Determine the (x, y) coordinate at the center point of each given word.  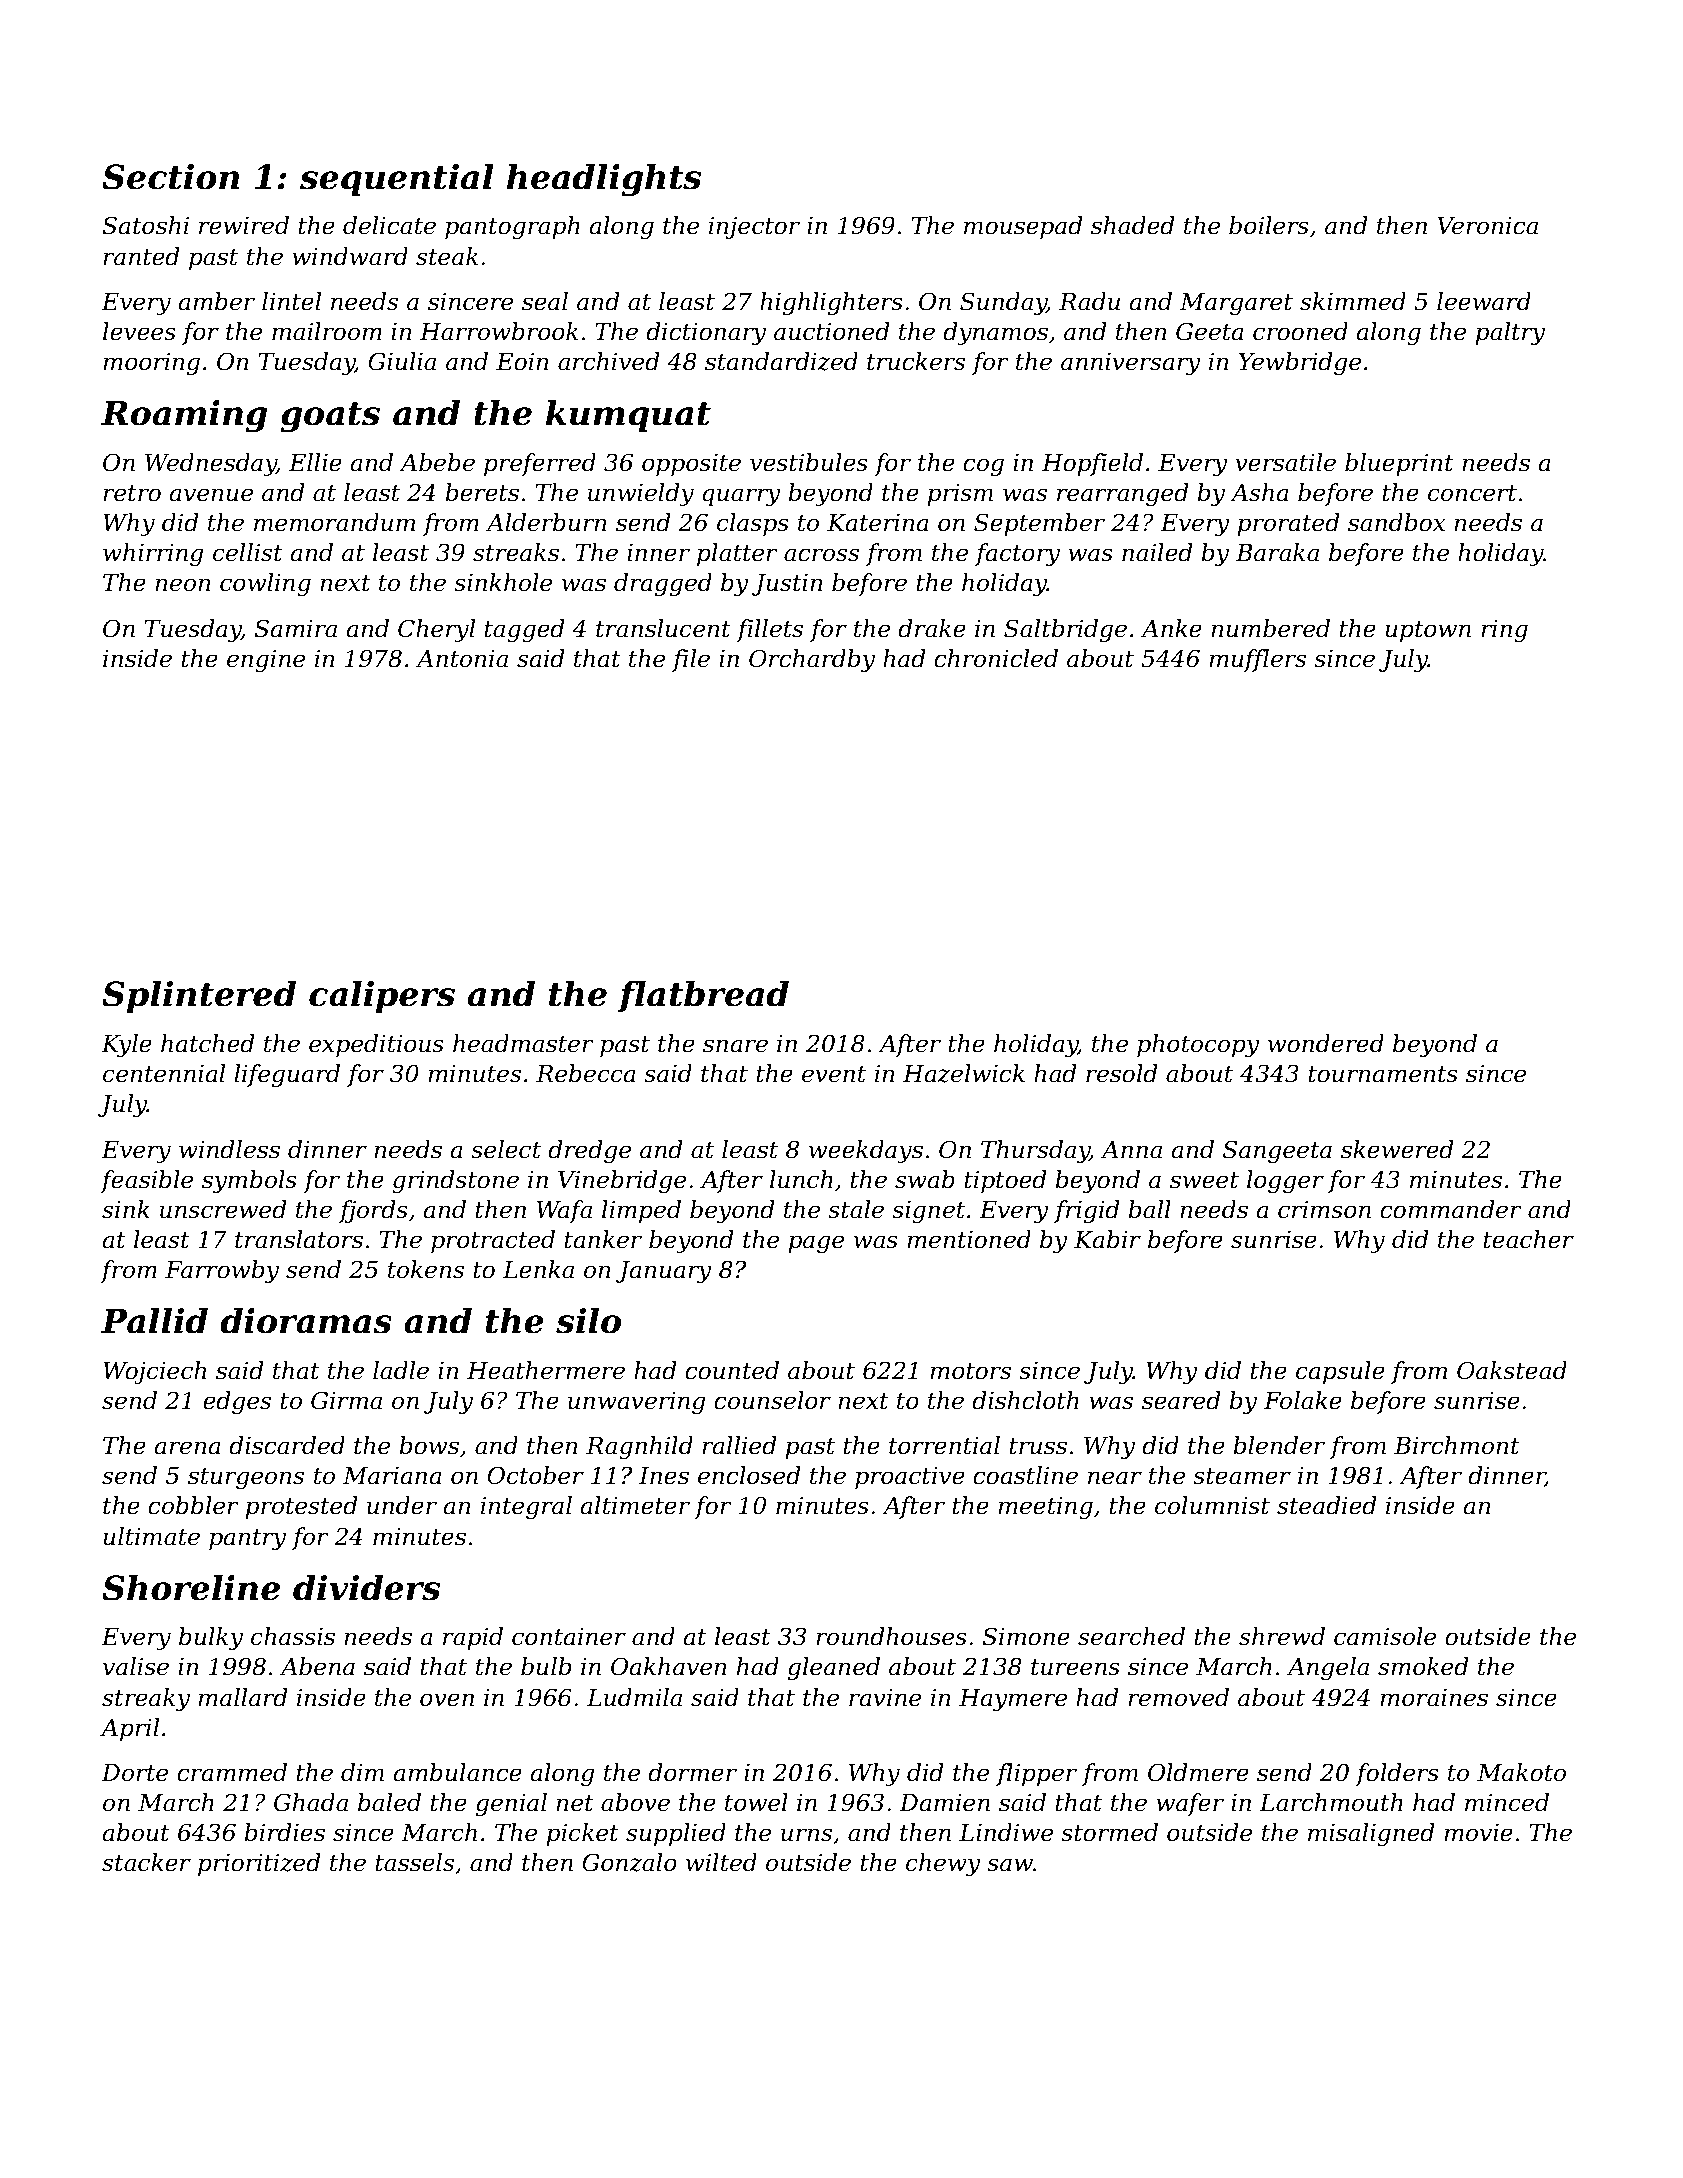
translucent (663, 628)
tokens (426, 1269)
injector (754, 228)
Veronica (1487, 226)
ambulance (457, 1772)
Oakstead (1512, 1370)
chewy (943, 1864)
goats (330, 417)
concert (1472, 493)
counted (732, 1370)
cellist (248, 552)
